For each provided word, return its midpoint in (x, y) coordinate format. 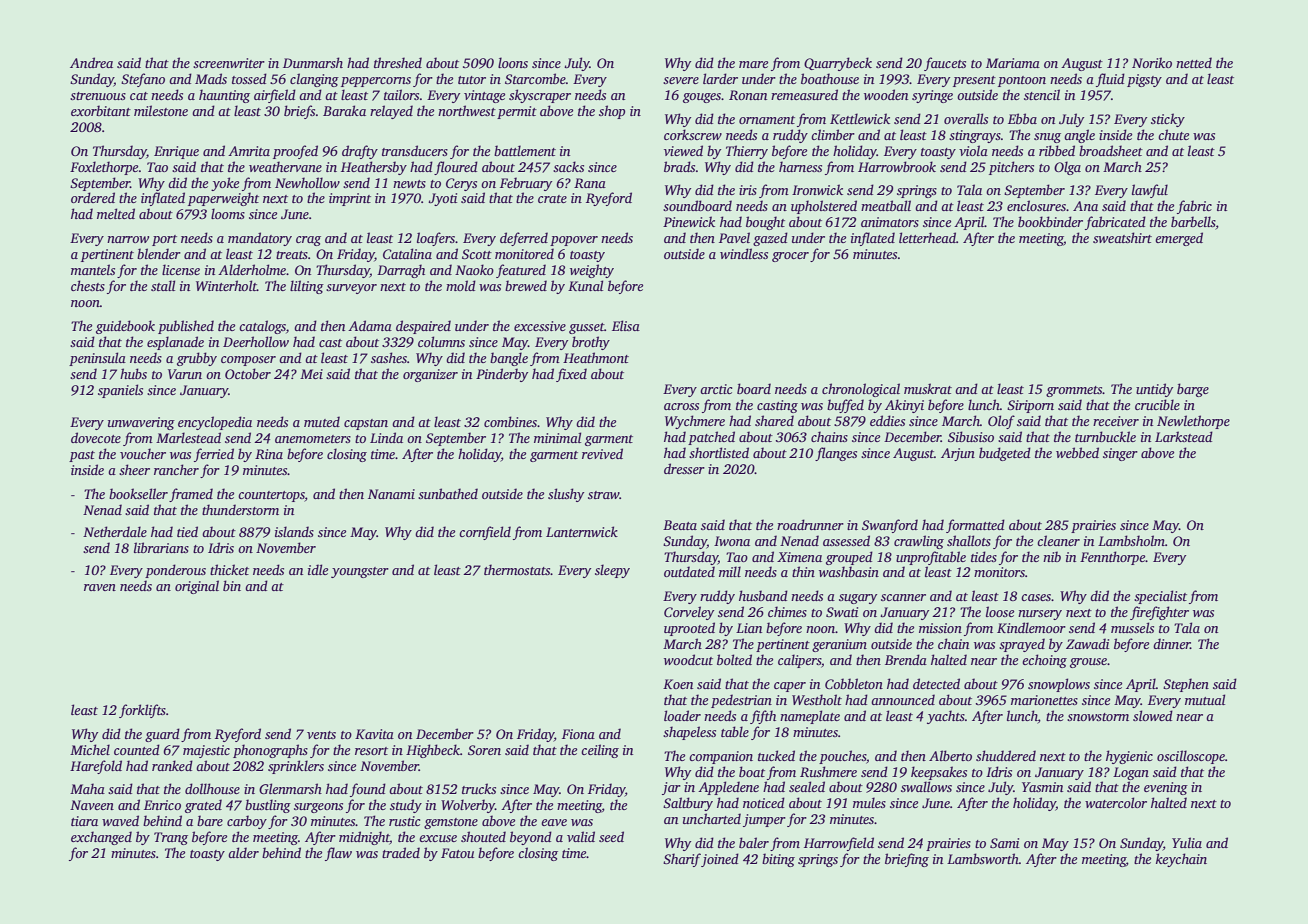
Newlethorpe (1193, 422)
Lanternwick (582, 531)
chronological (861, 390)
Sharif (682, 860)
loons (513, 62)
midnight (364, 838)
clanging (314, 80)
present (974, 81)
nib (1052, 556)
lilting (307, 287)
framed (191, 495)
